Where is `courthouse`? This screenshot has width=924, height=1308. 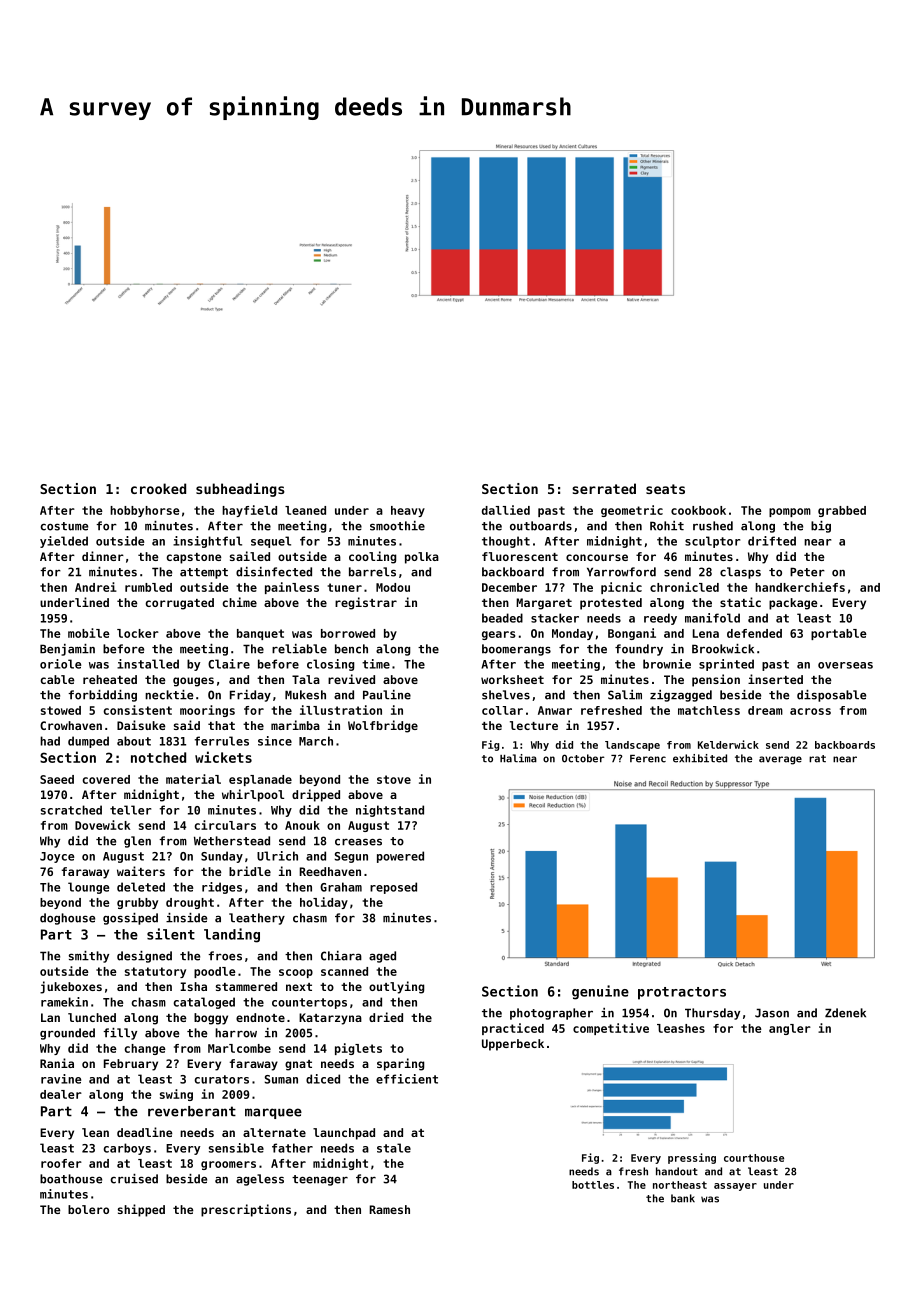
courthouse is located at coordinates (754, 1158).
